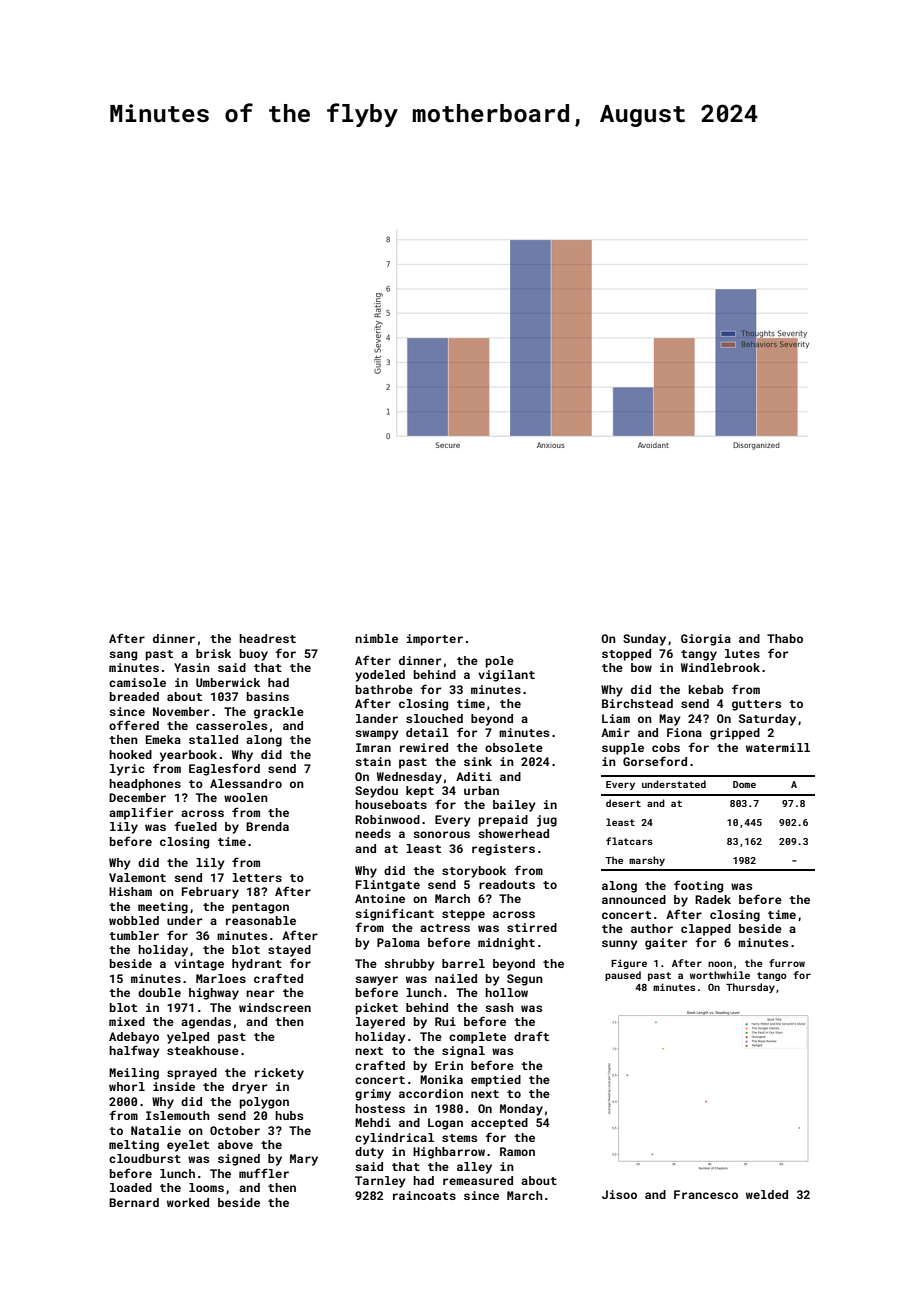 The height and width of the screenshot is (1308, 924). What do you see at coordinates (257, 877) in the screenshot?
I see `letters` at bounding box center [257, 877].
